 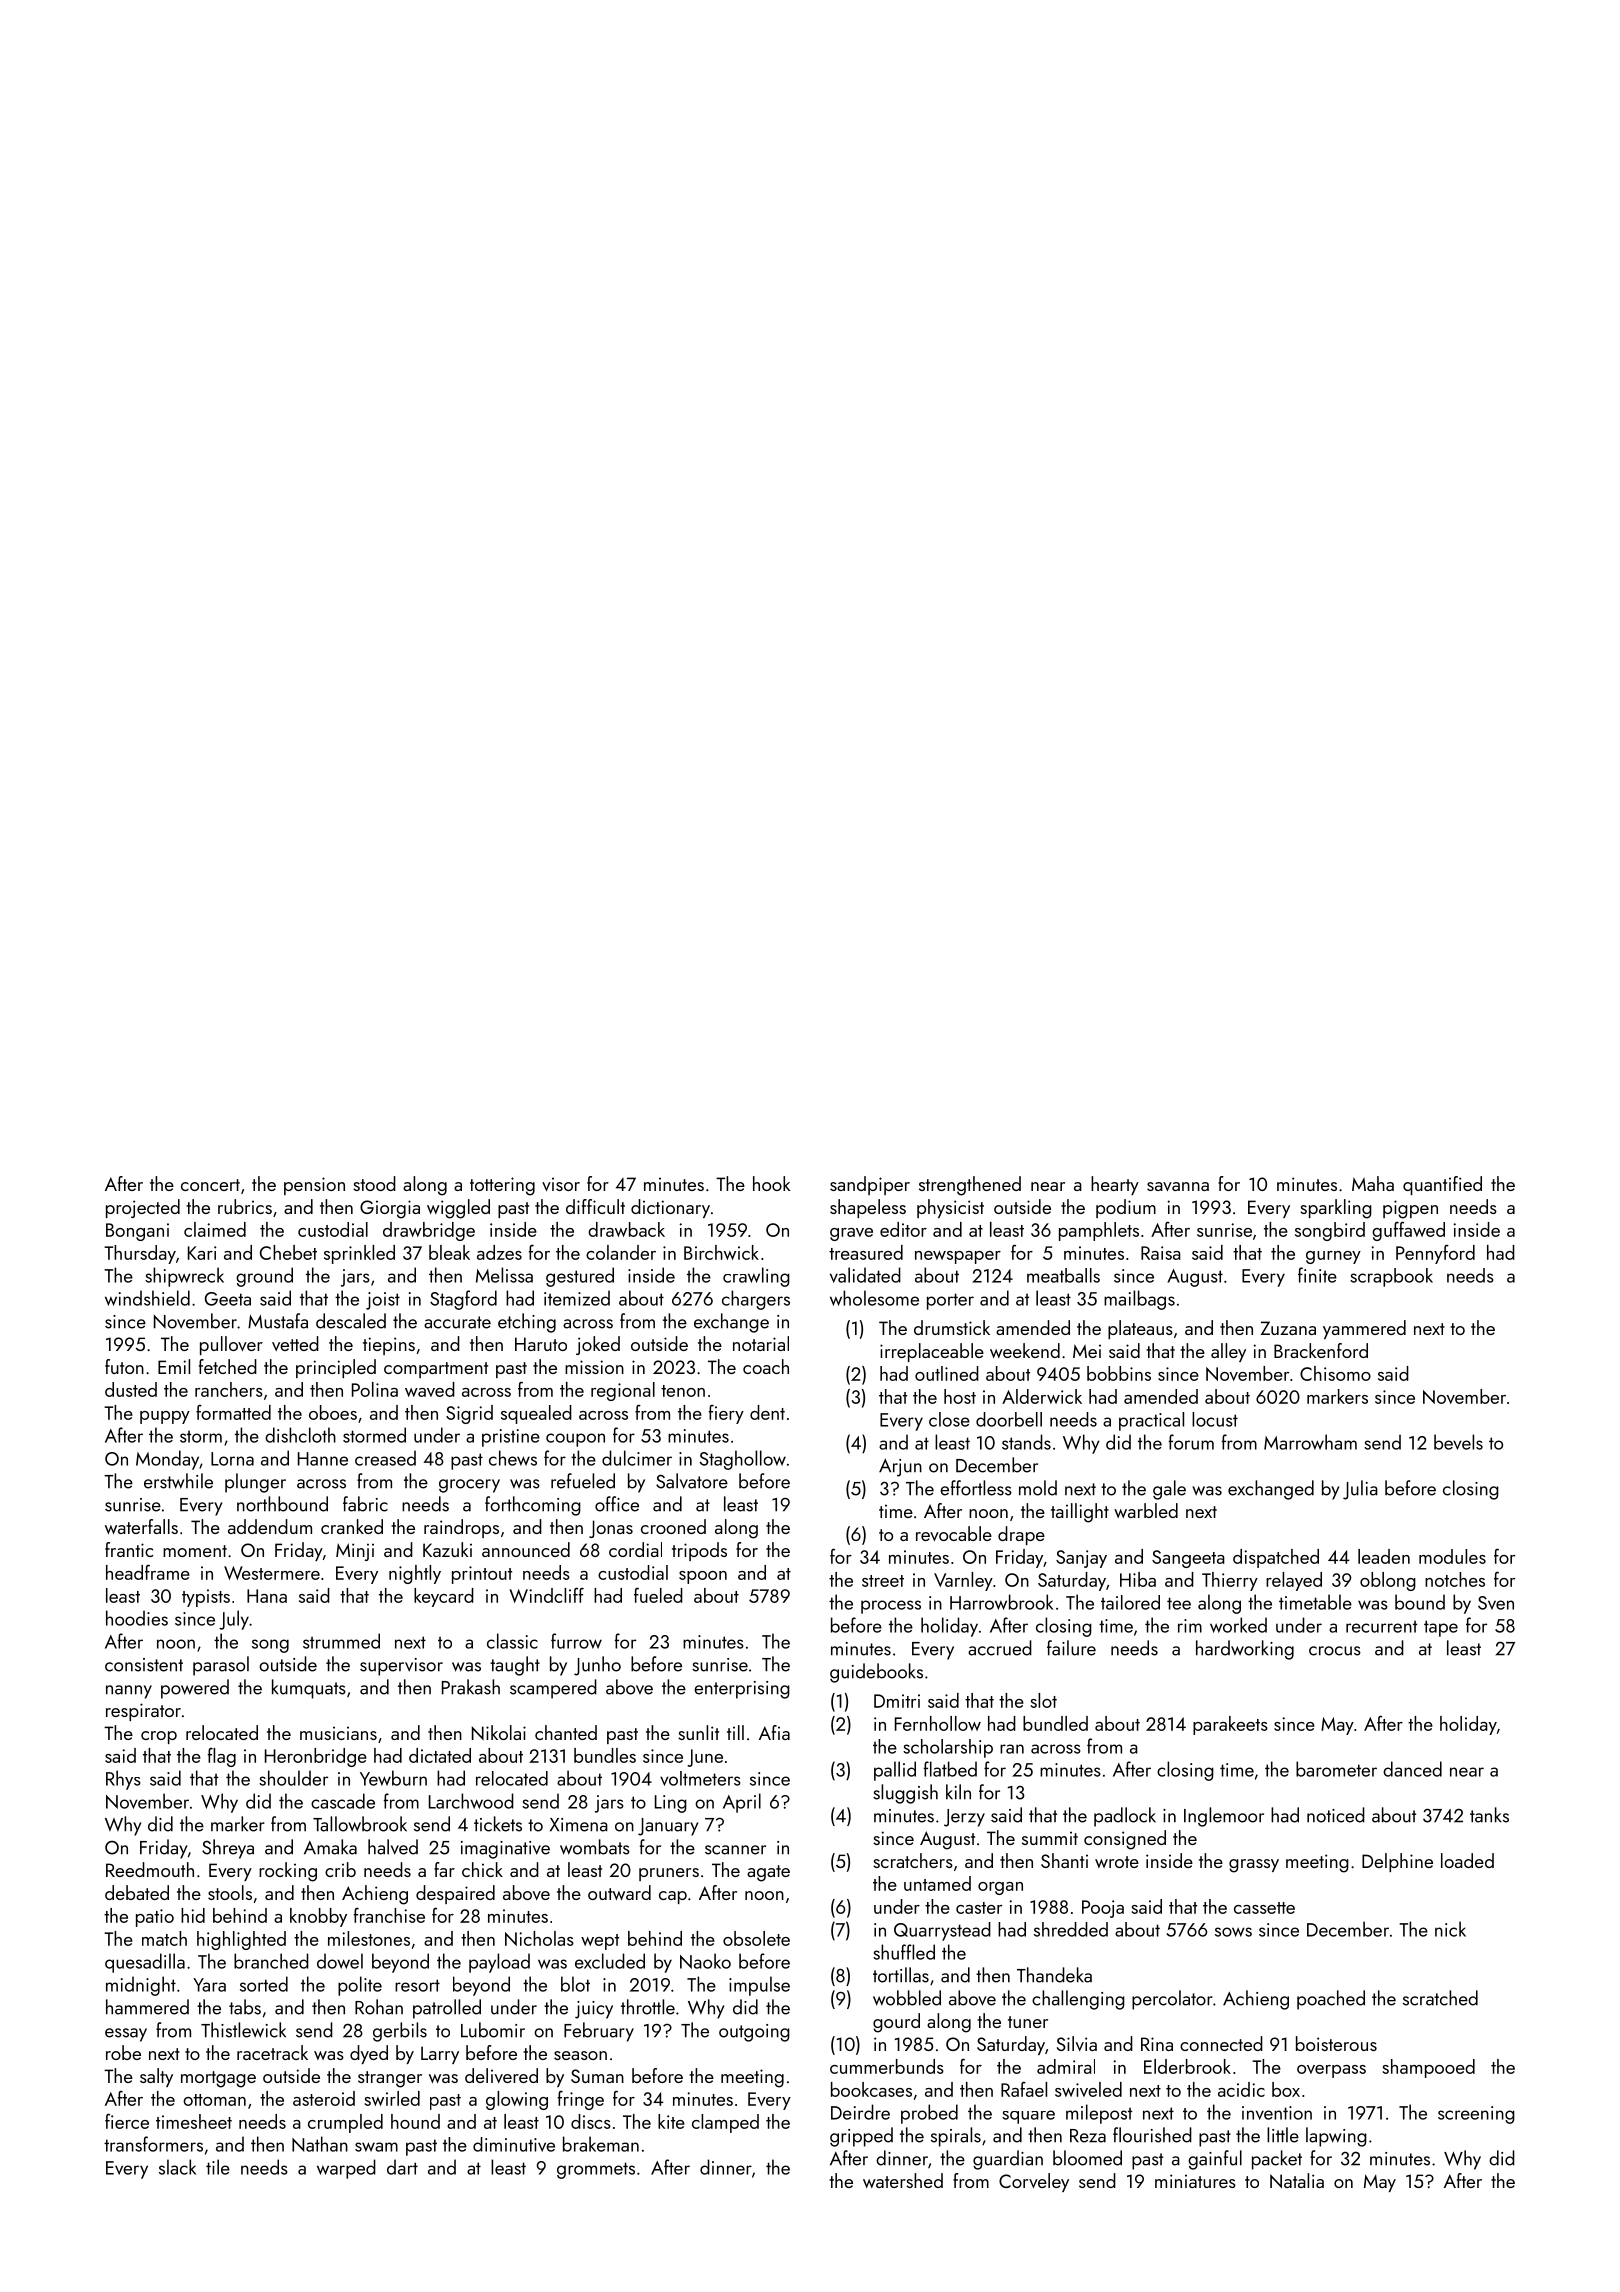 What do you see at coordinates (960, 1396) in the screenshot?
I see `host` at bounding box center [960, 1396].
